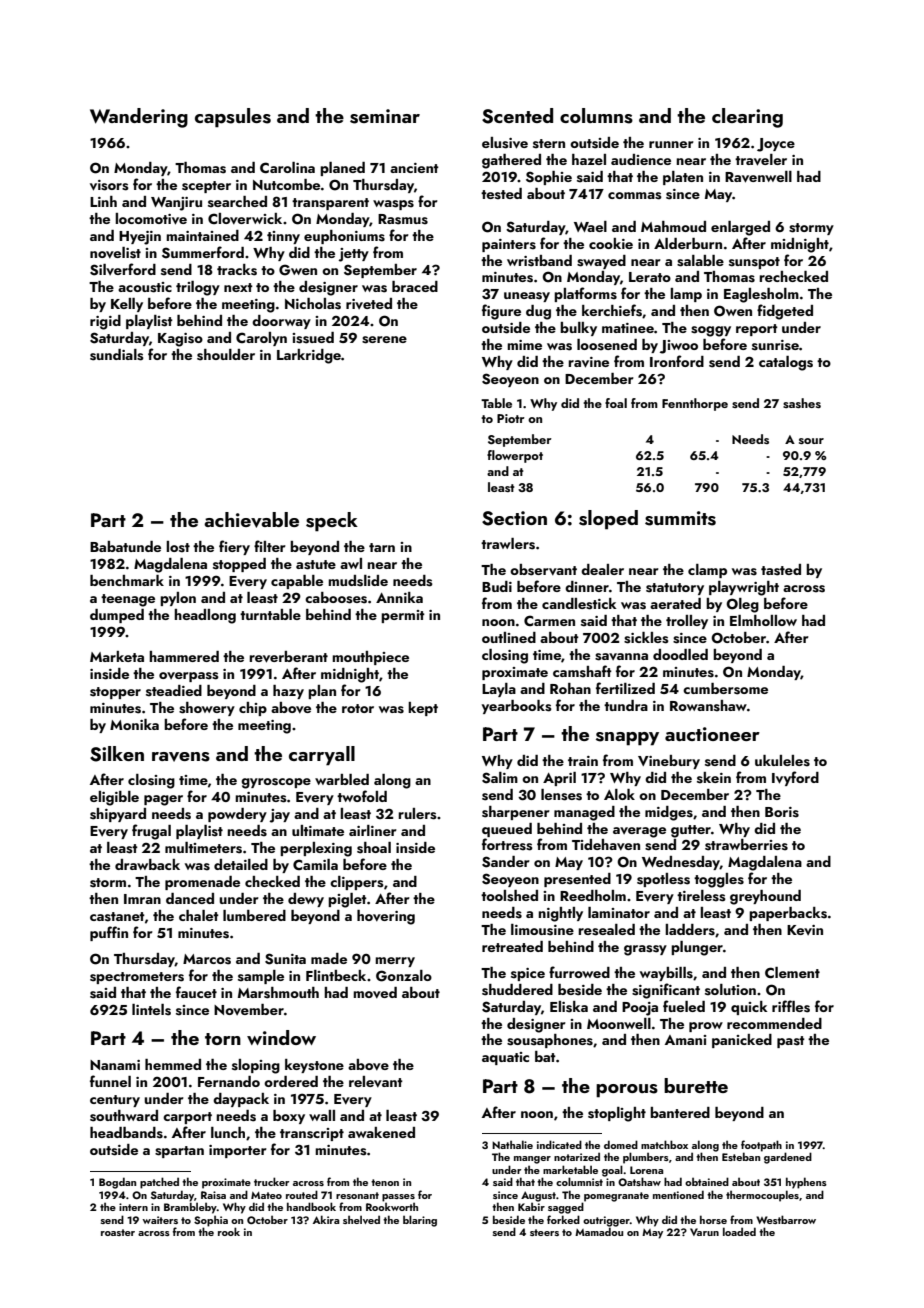  I want to click on plunger, so click(697, 948).
